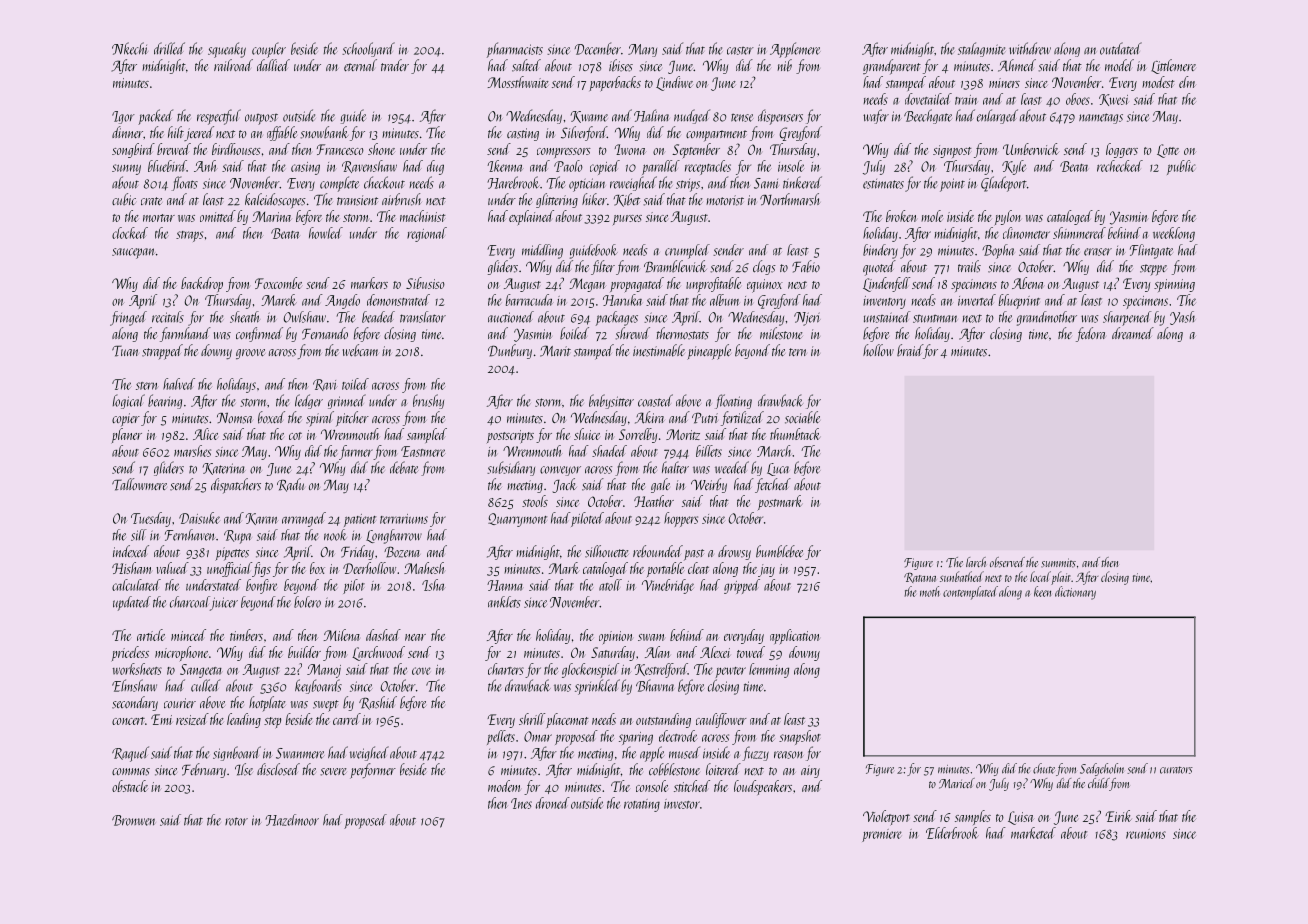 This document has height=924, width=1308. What do you see at coordinates (355, 384) in the document?
I see `toiled` at bounding box center [355, 384].
